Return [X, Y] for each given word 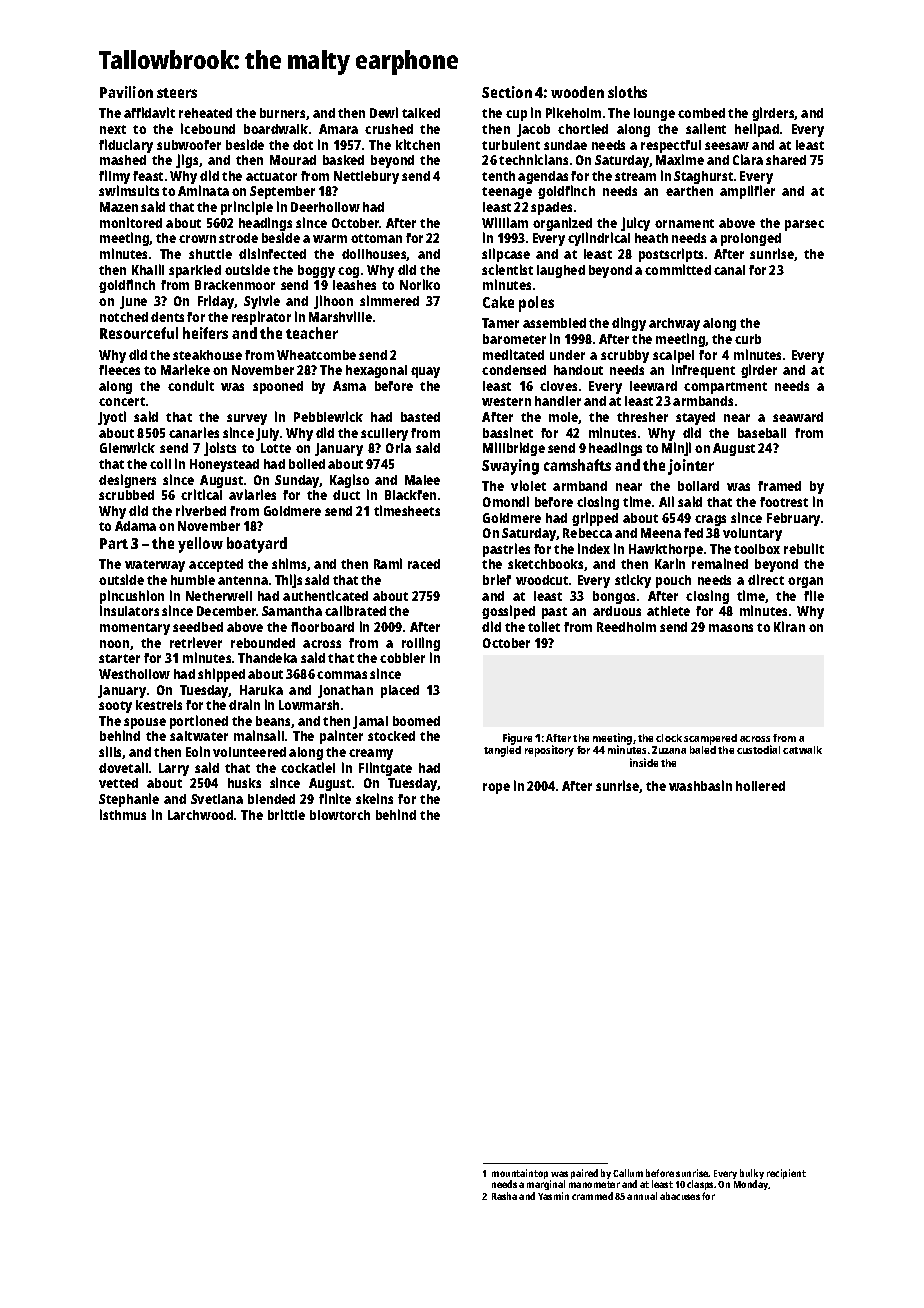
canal [729, 270]
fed [693, 533]
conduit [191, 385]
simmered [389, 300]
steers [177, 93]
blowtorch [340, 815]
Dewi [384, 112]
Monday [751, 1185]
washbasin [700, 785]
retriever [196, 642]
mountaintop [520, 1175]
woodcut [542, 580]
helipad [757, 130]
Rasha [504, 1196]
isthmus [123, 814]
